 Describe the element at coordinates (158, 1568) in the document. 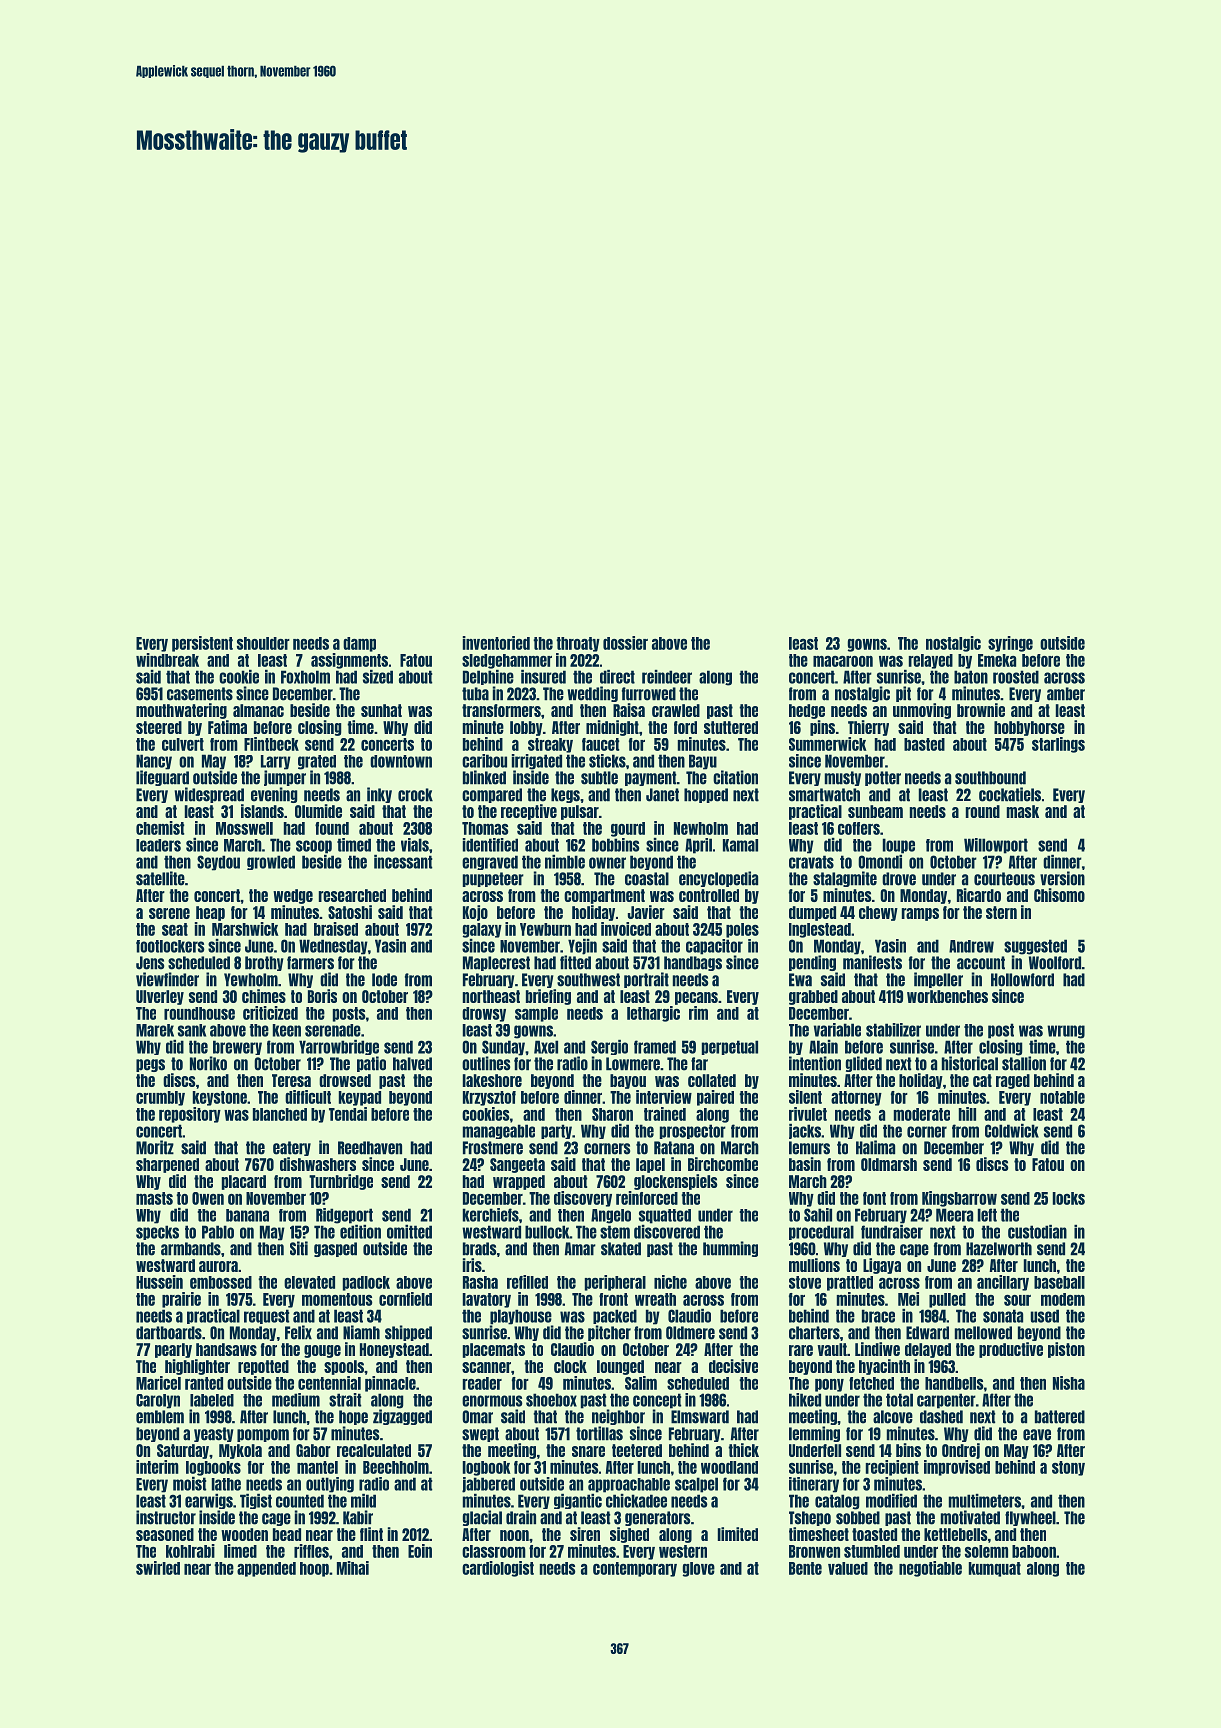

I see `swirled` at that location.
